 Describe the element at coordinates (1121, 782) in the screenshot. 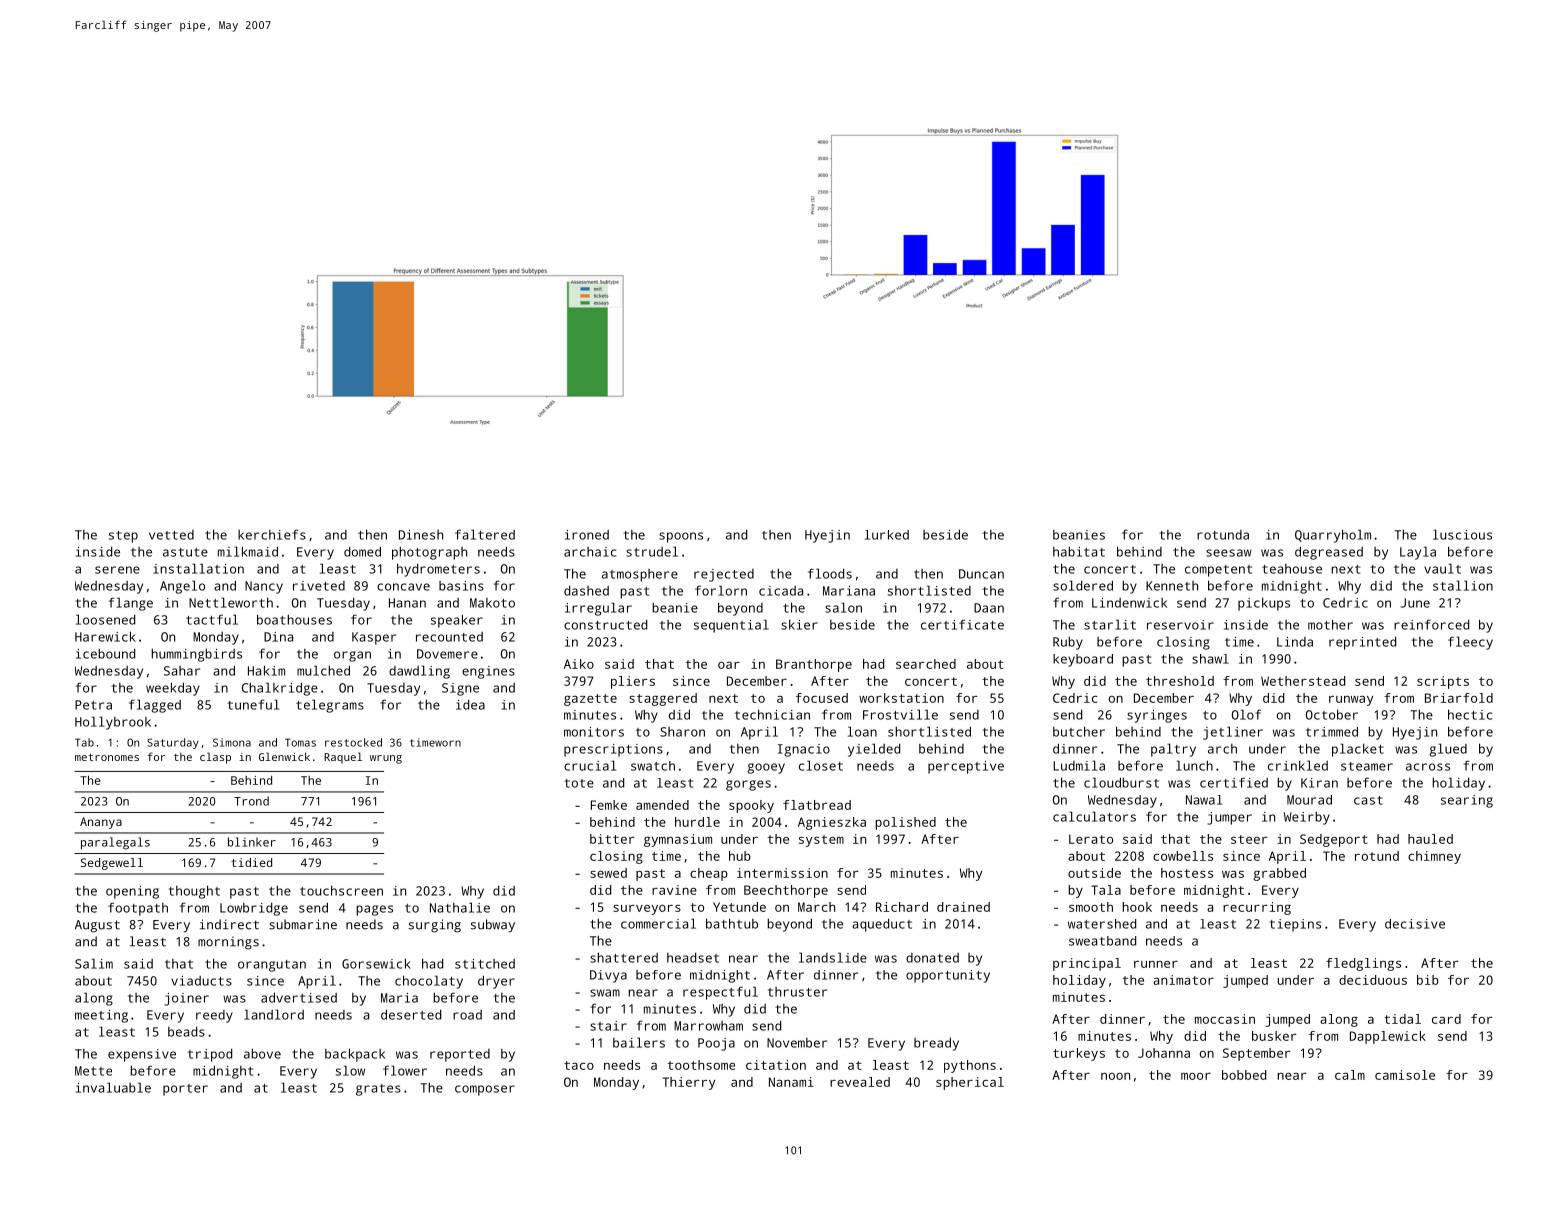

I see `cloudburst` at that location.
